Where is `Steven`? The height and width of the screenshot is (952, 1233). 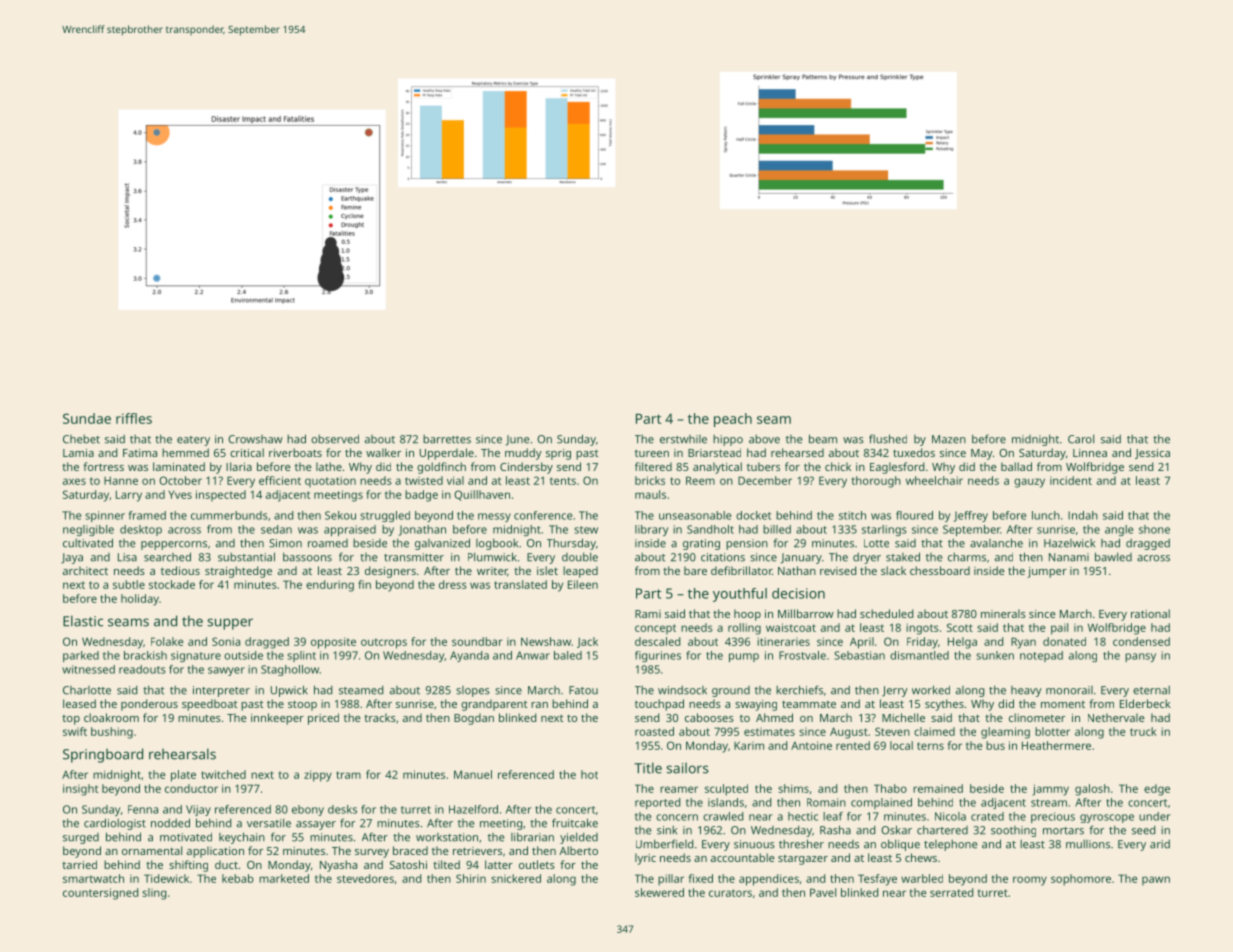
Steven is located at coordinates (892, 731).
